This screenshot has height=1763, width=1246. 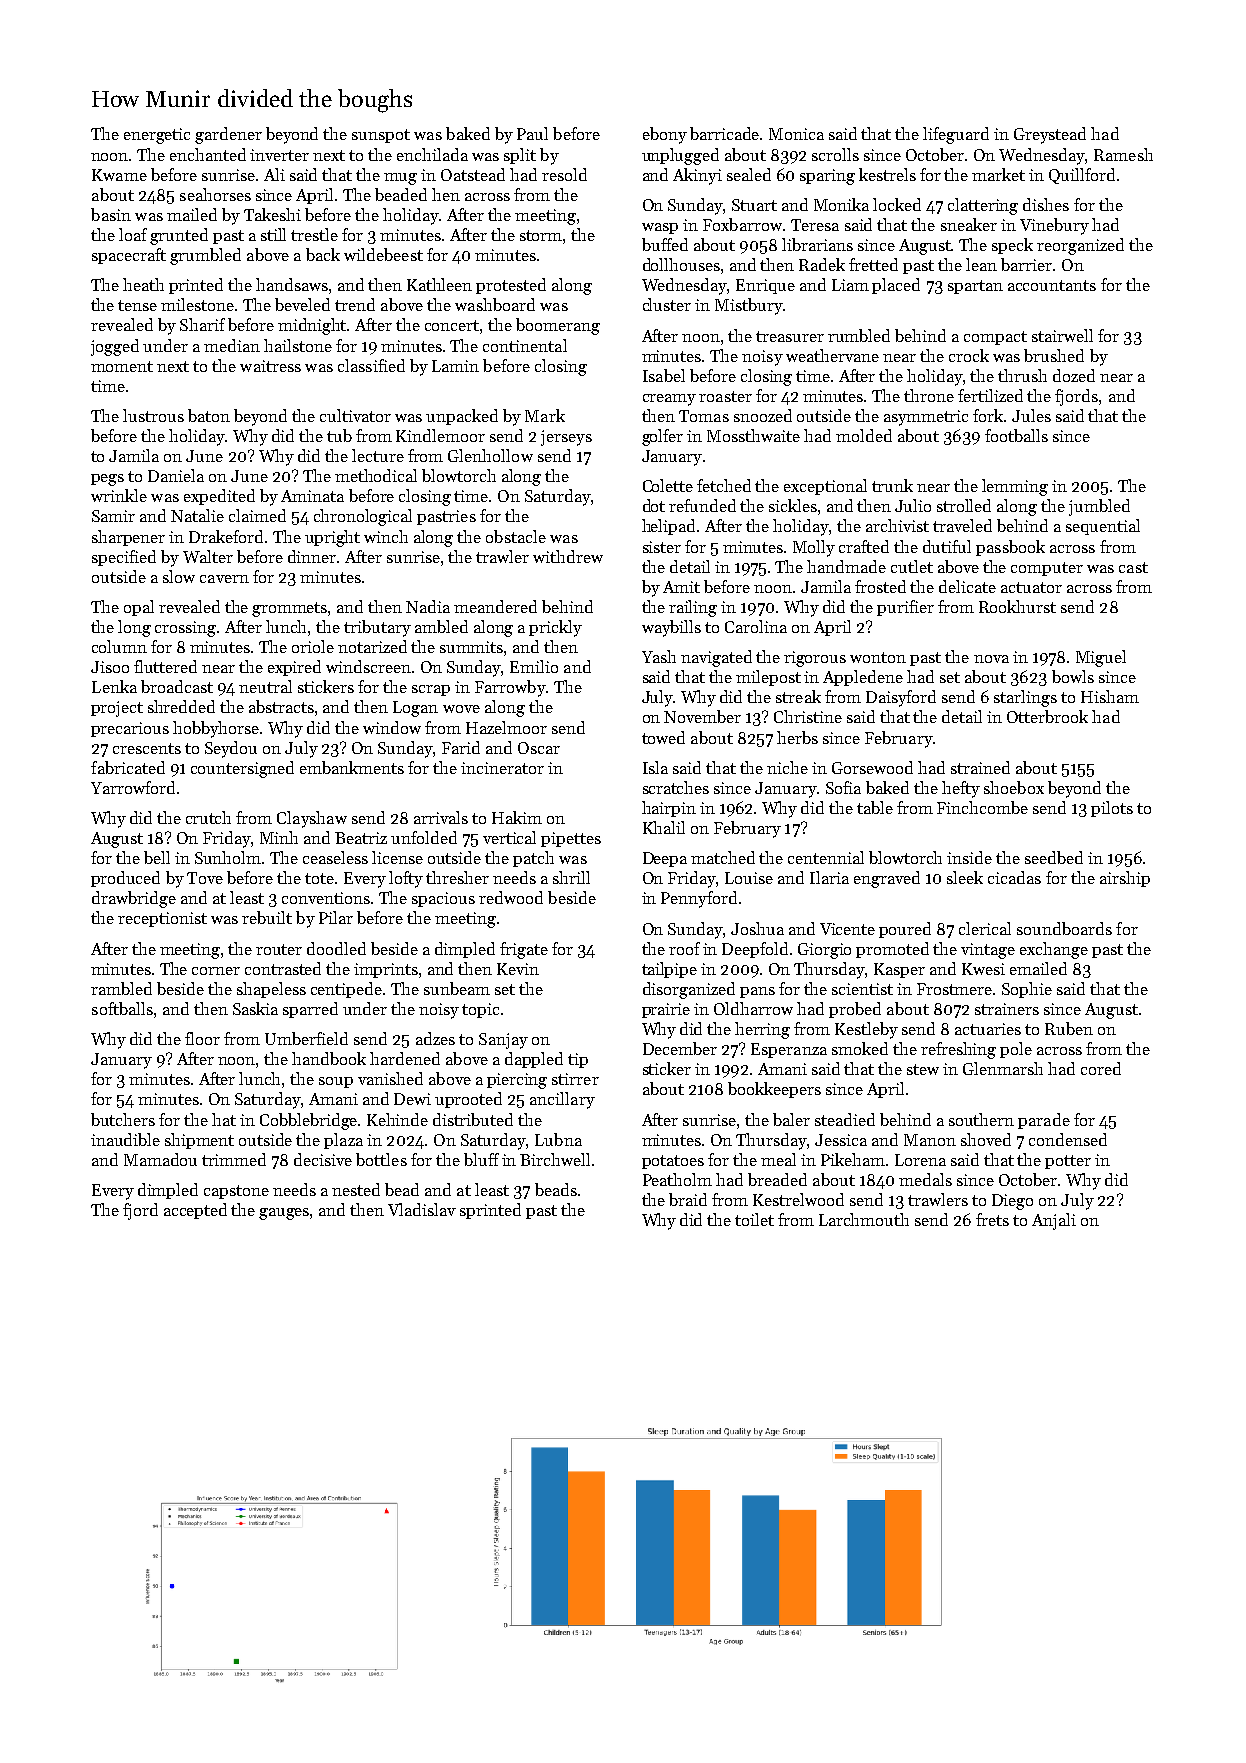 I want to click on Paul, so click(x=532, y=133).
